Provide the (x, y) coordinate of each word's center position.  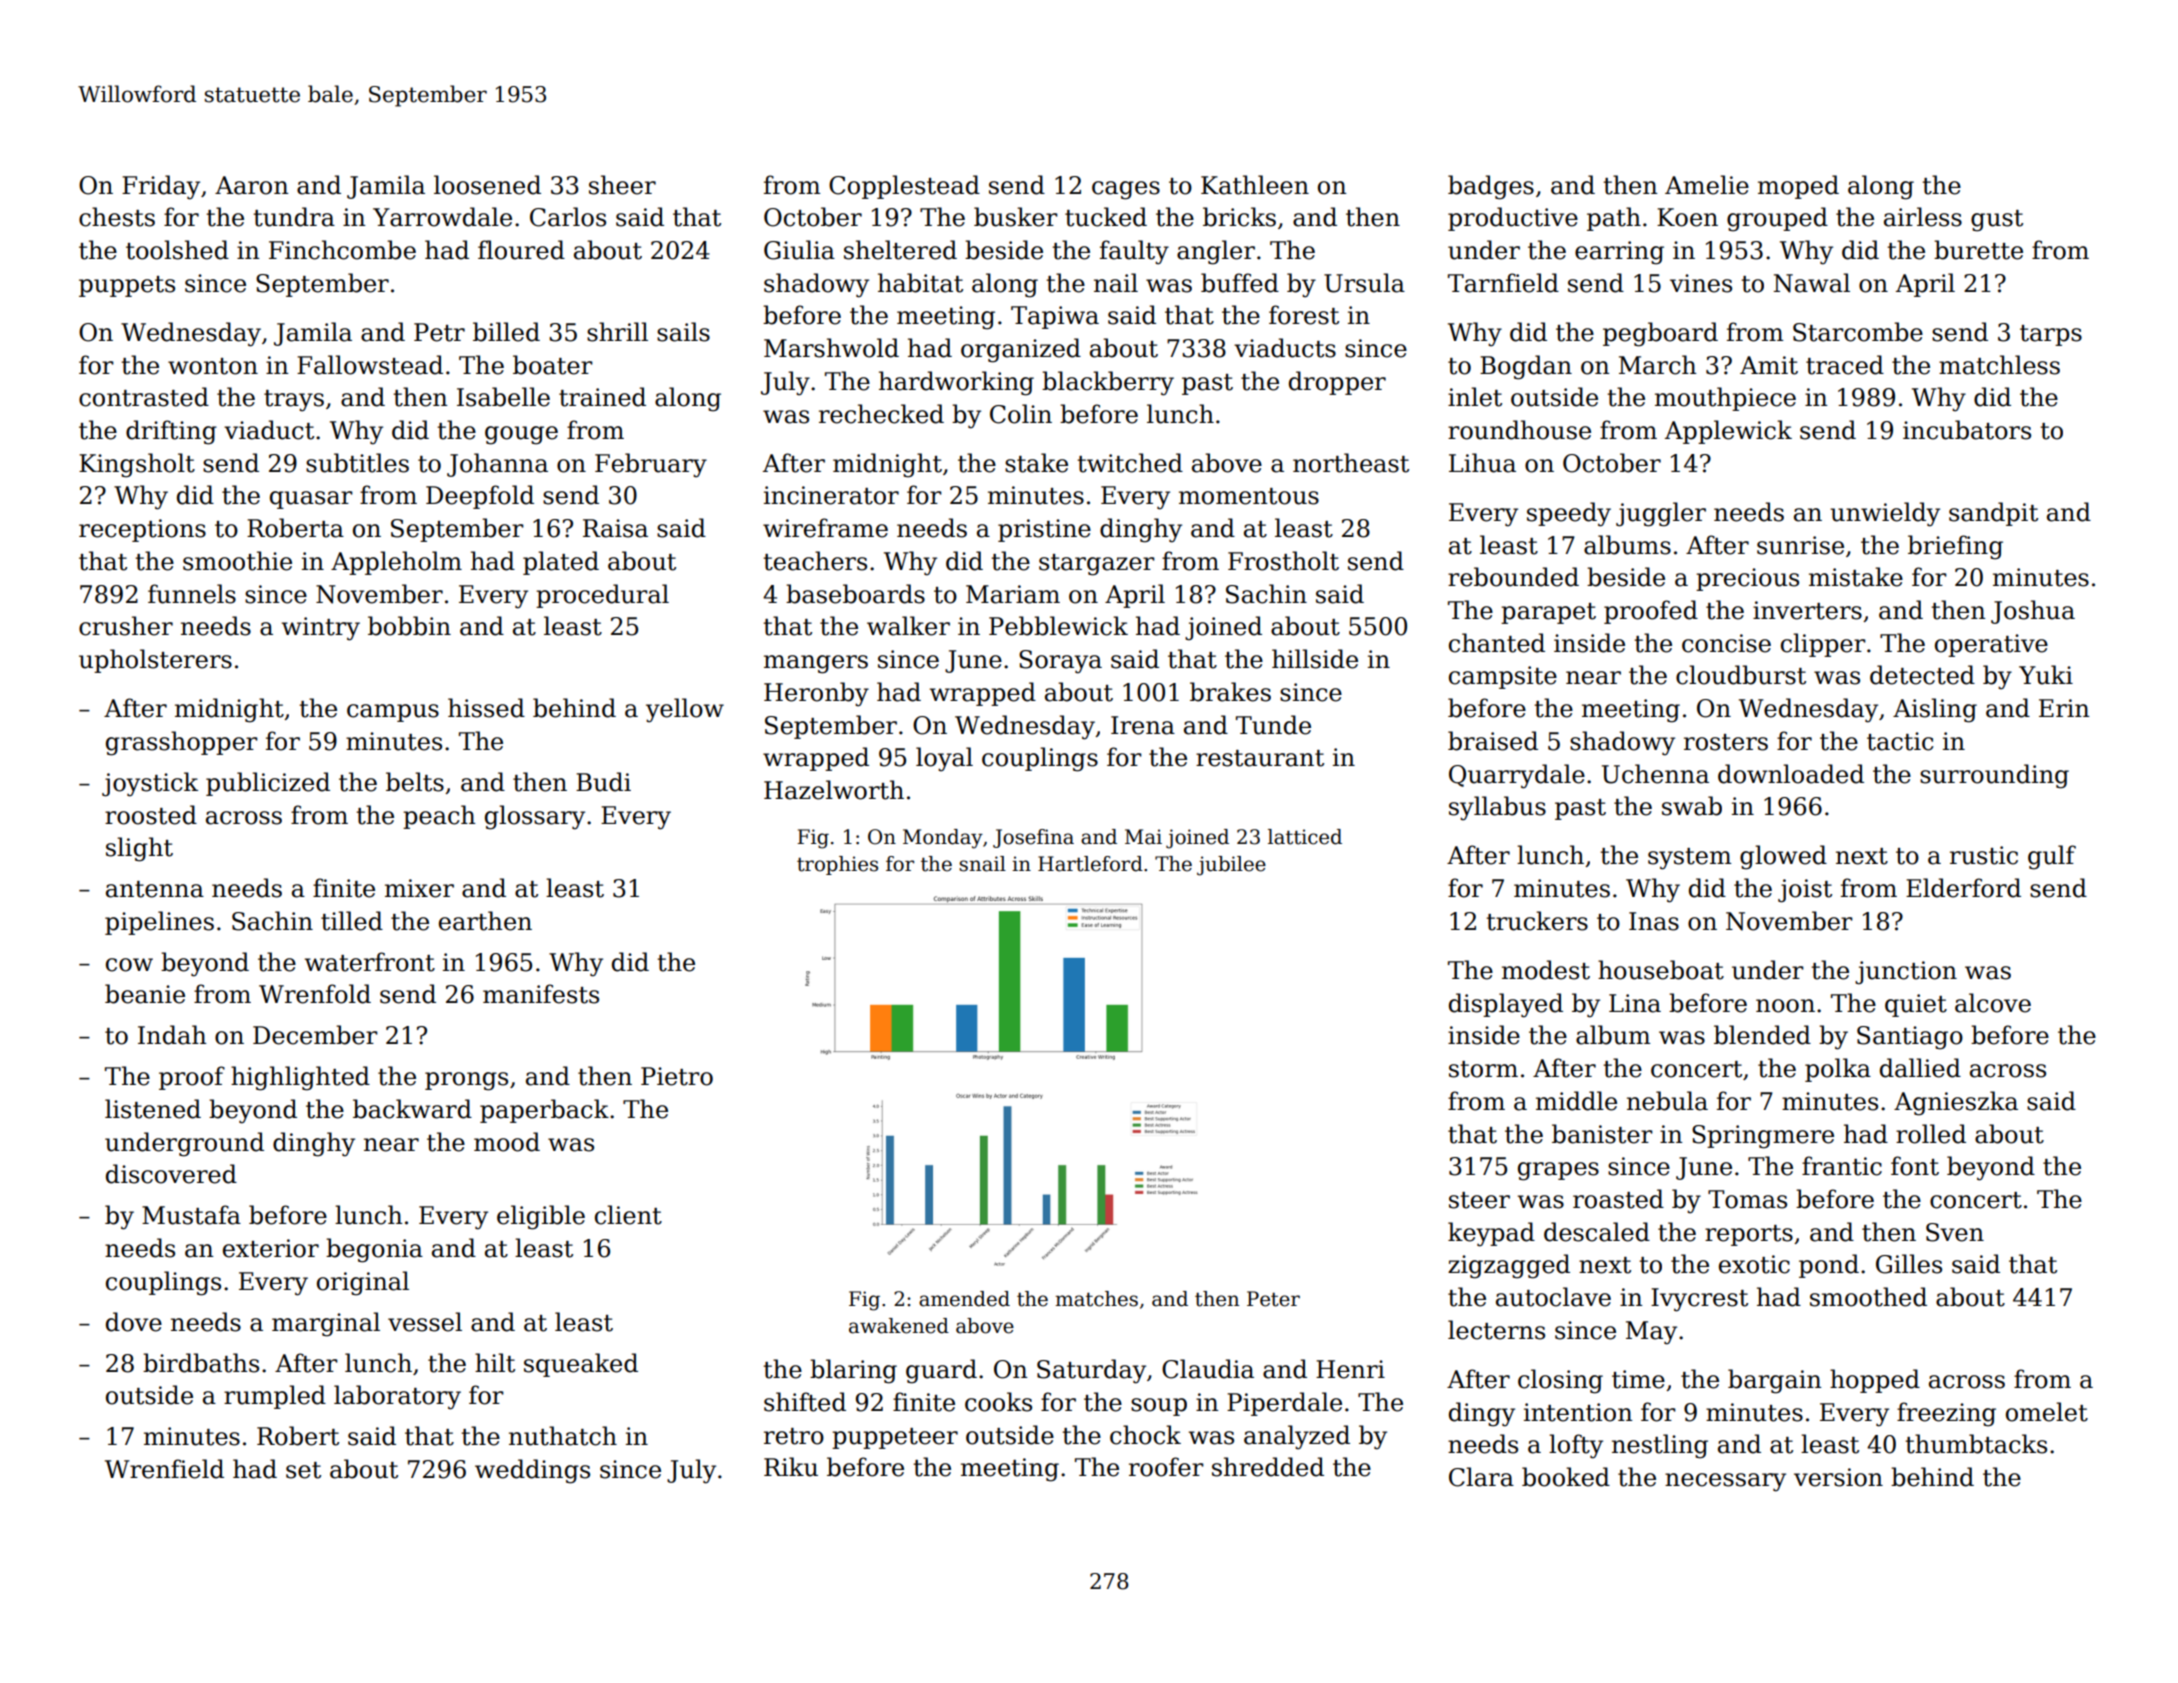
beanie (145, 994)
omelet (2047, 1412)
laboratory (397, 1397)
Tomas (1747, 1199)
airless (1923, 217)
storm (1483, 1069)
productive (1513, 219)
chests (117, 217)
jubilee (1231, 866)
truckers (1537, 921)
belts (415, 782)
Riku (791, 1467)
